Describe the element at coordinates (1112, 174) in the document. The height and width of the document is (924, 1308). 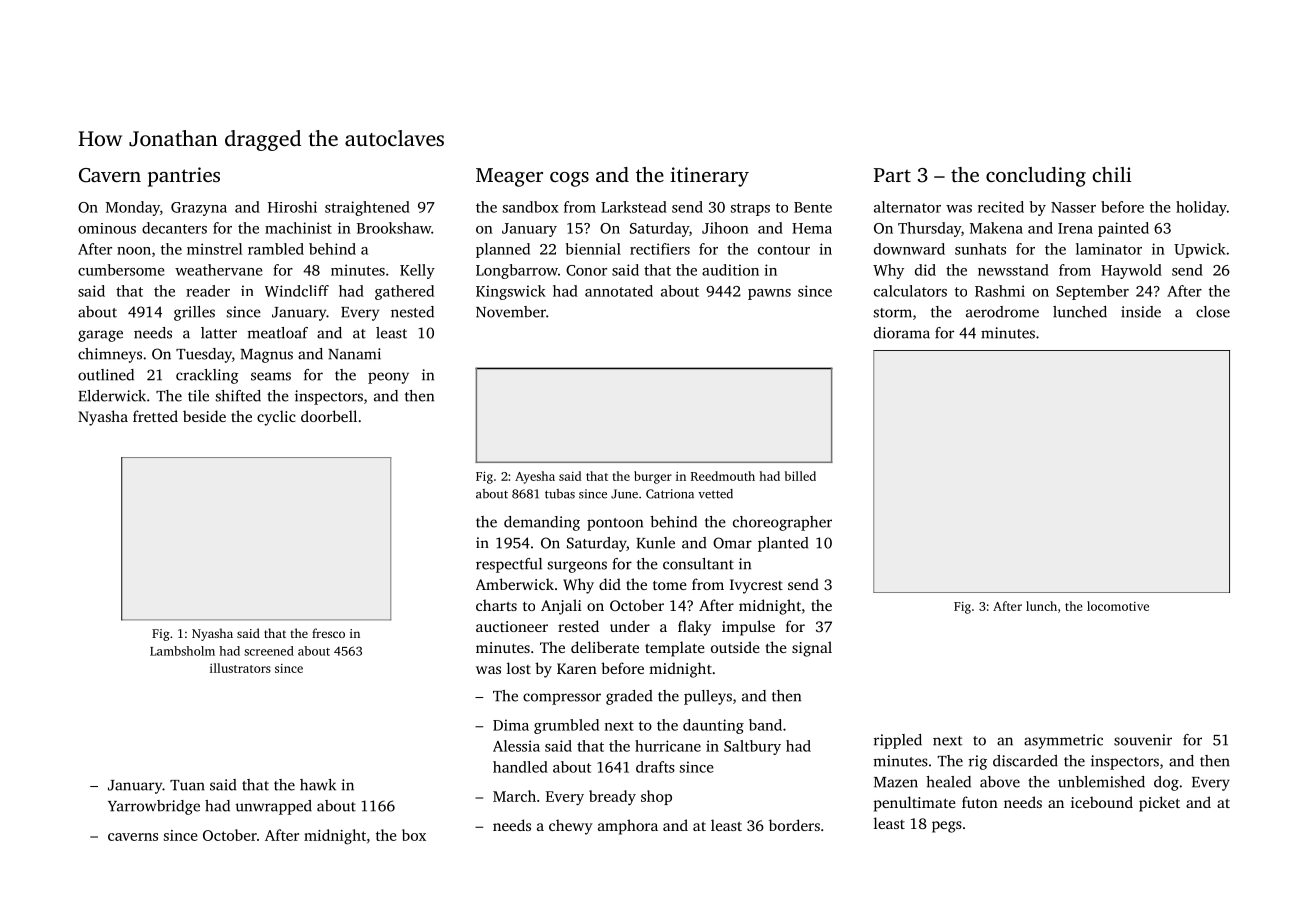
I see `chili` at that location.
